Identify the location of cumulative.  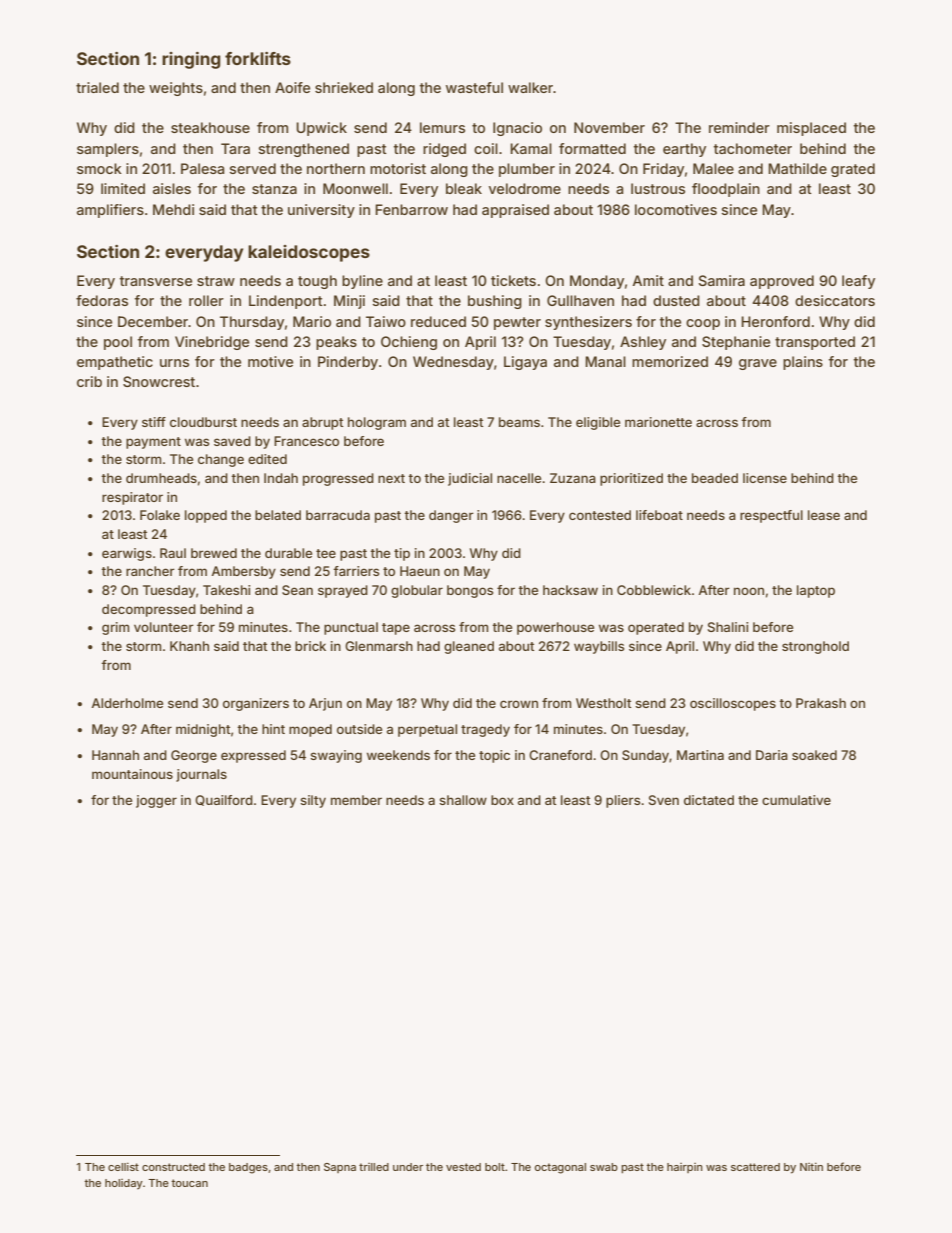
(796, 800).
